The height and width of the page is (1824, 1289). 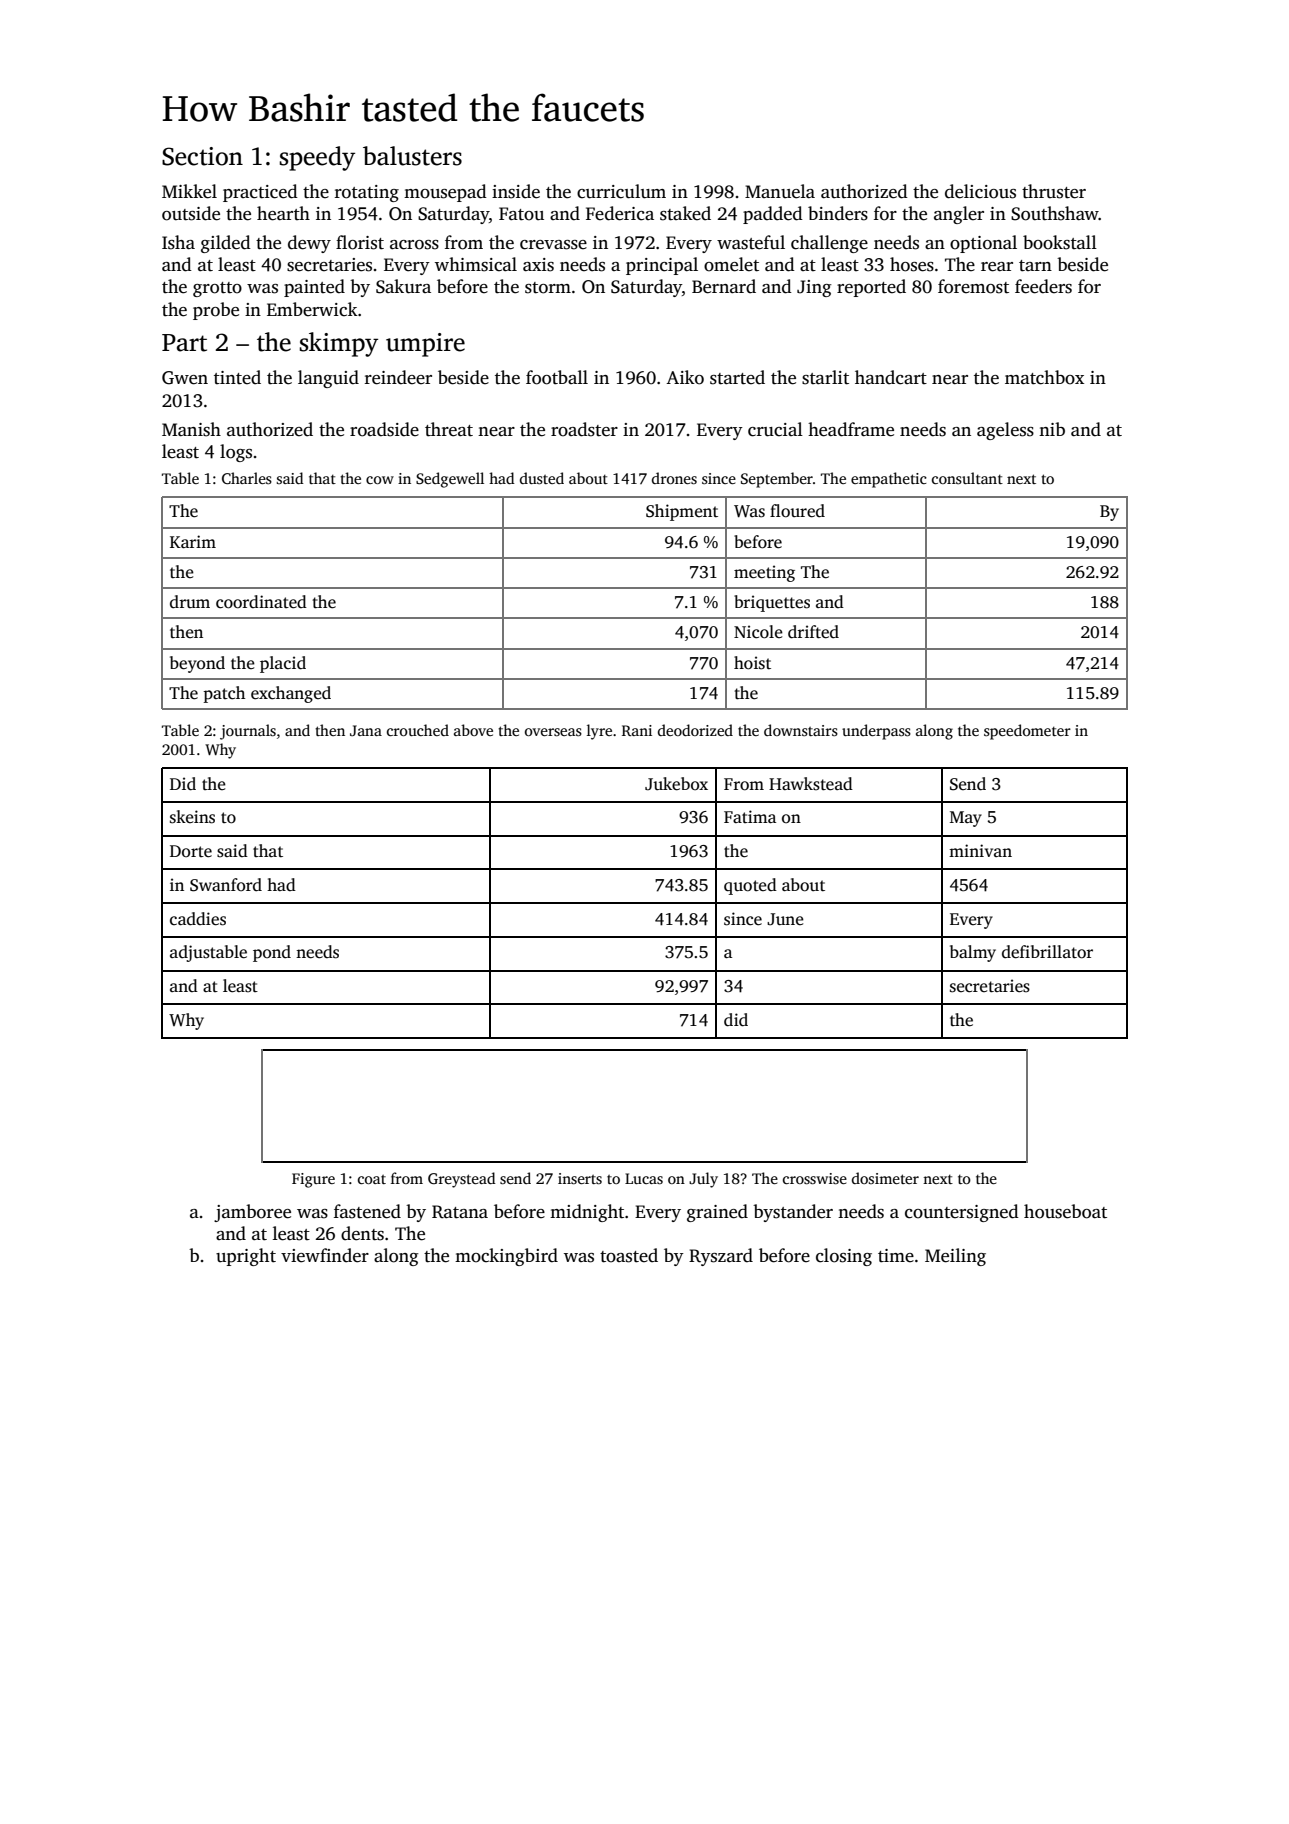 I want to click on staked, so click(x=685, y=213).
